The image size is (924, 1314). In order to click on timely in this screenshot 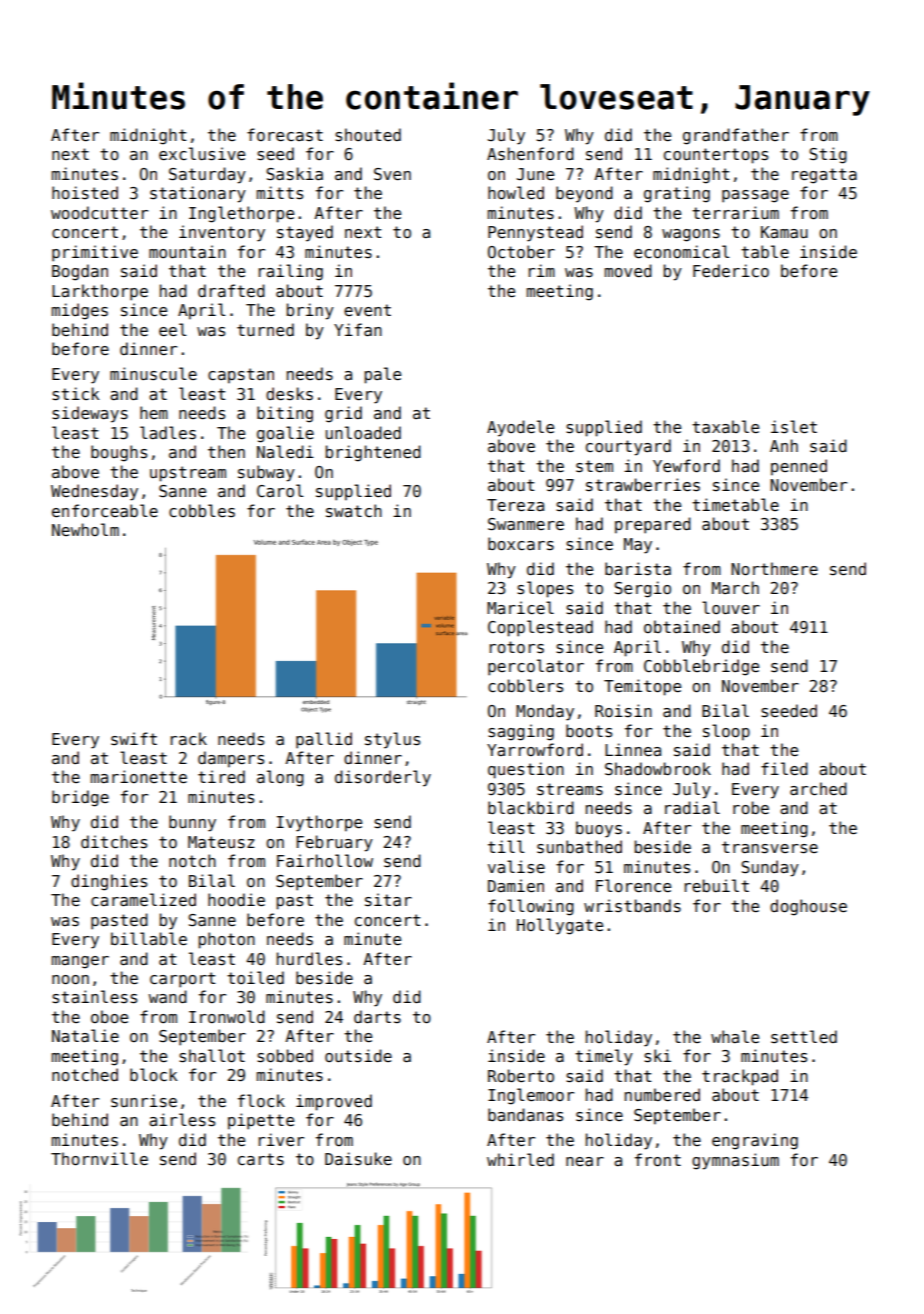, I will do `click(604, 1057)`.
